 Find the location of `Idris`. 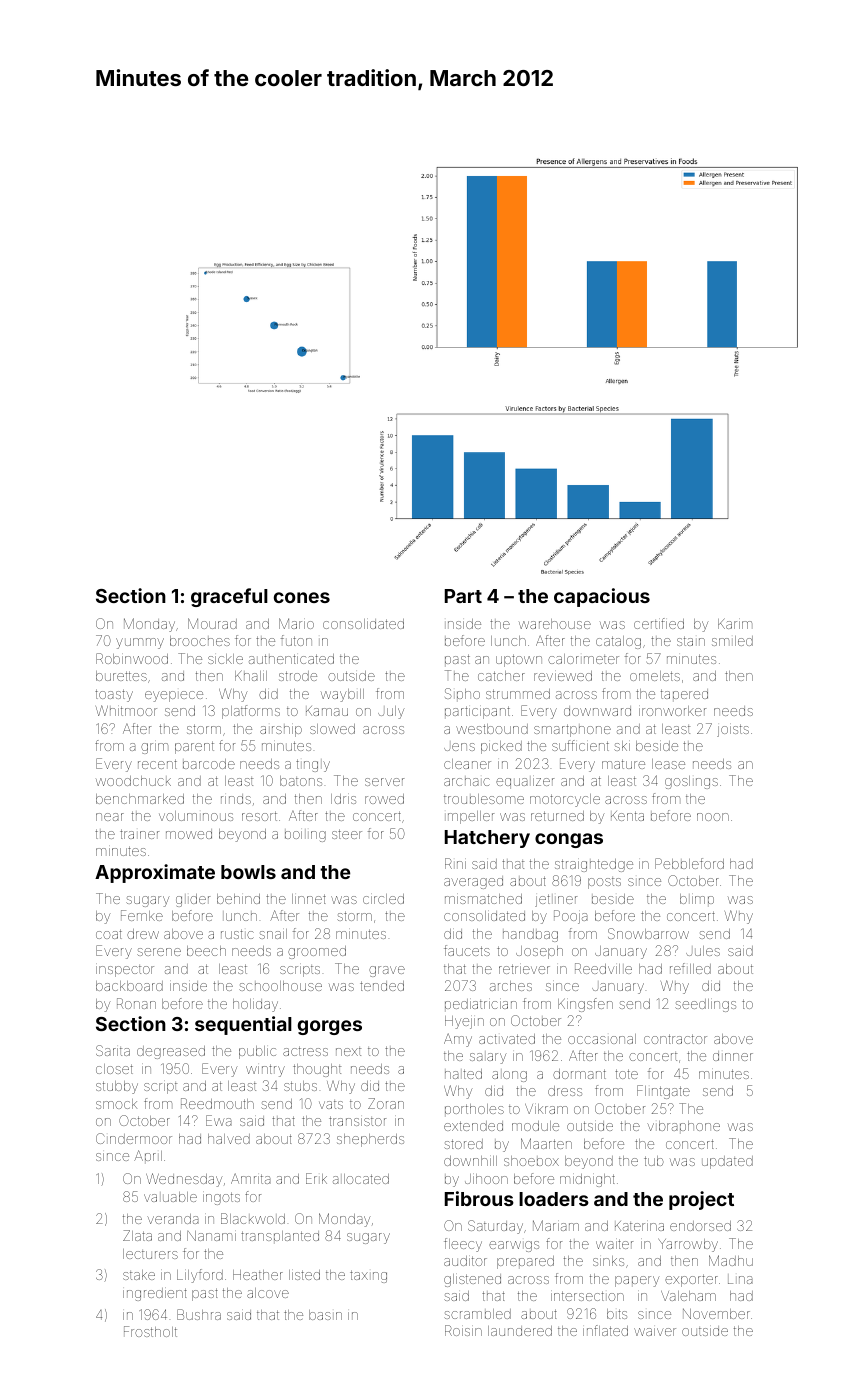

Idris is located at coordinates (343, 799).
